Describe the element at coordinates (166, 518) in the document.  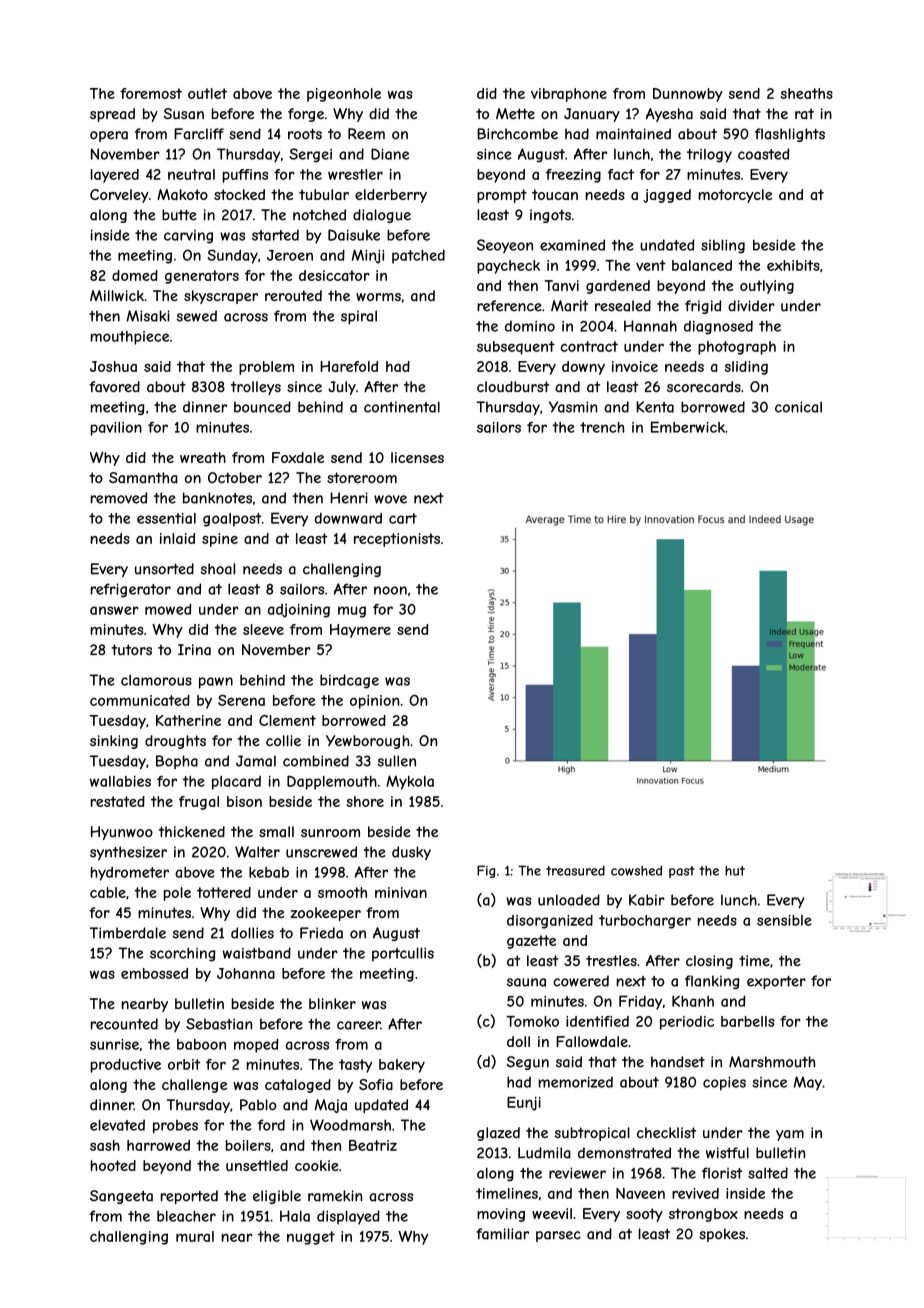
I see `essential` at that location.
